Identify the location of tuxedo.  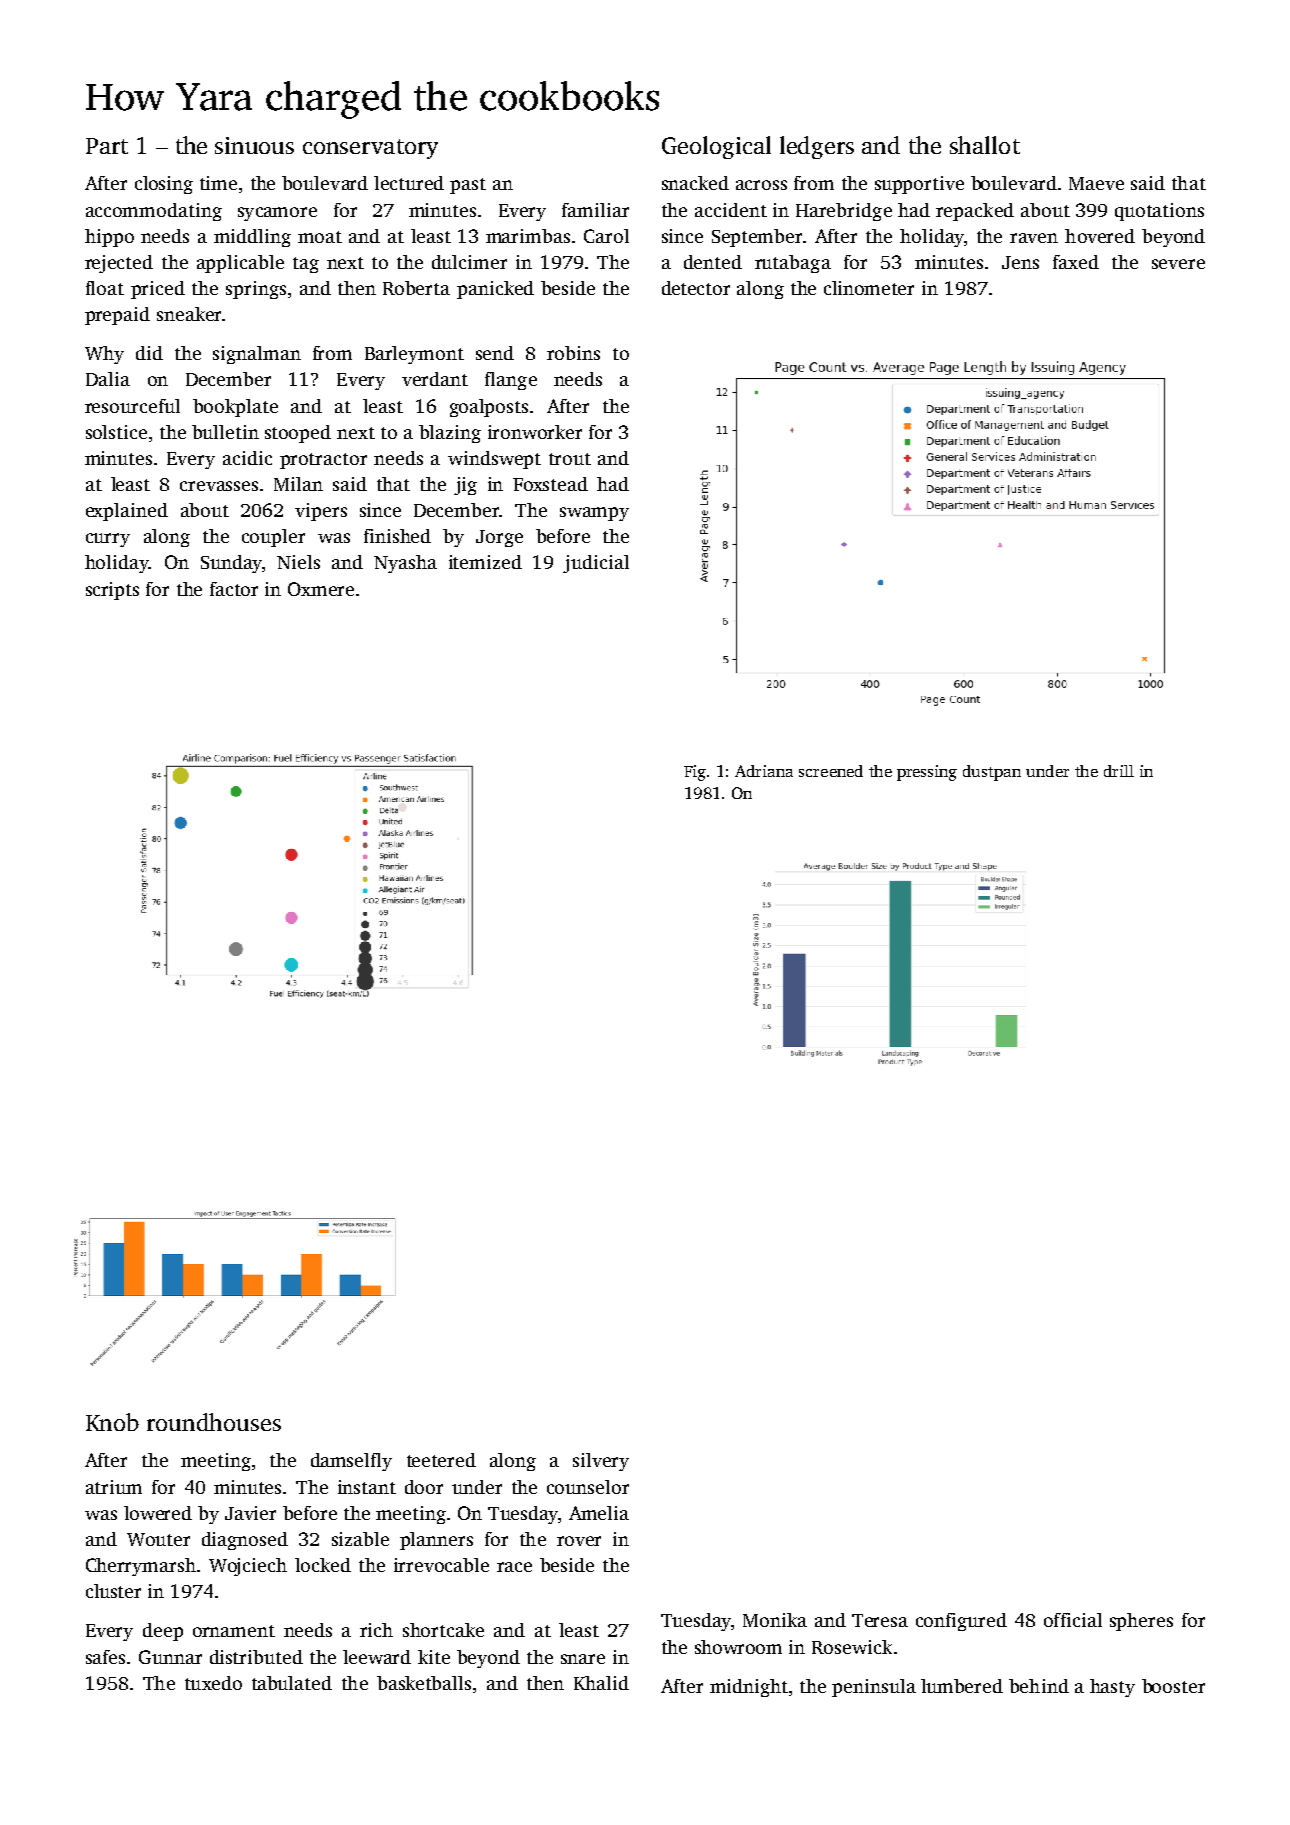
(213, 1683).
